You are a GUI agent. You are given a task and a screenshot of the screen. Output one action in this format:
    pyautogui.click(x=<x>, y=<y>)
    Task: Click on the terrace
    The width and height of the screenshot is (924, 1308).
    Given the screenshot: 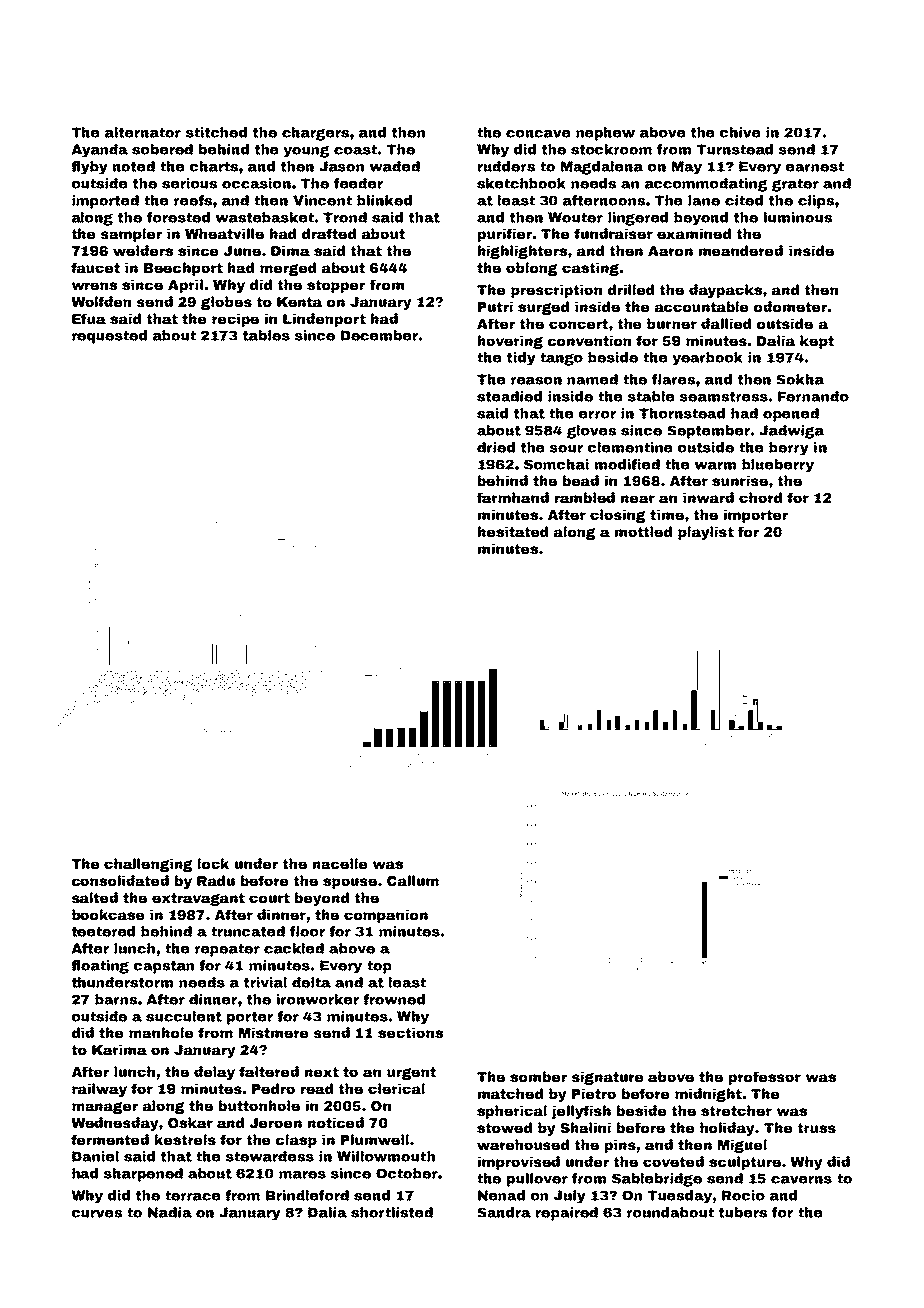 What is the action you would take?
    pyautogui.click(x=193, y=1195)
